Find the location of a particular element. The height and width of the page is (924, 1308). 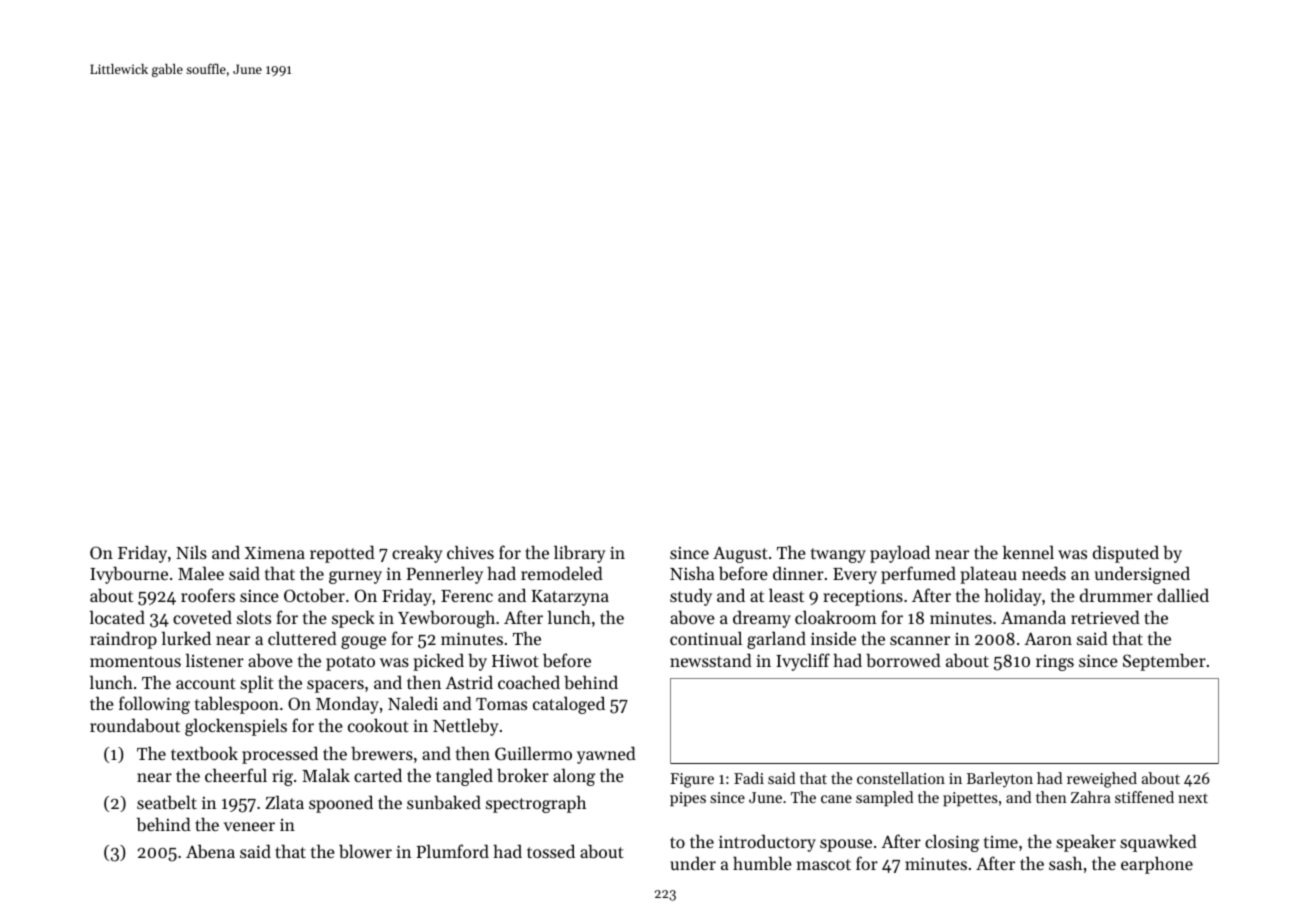

located is located at coordinates (117, 617).
